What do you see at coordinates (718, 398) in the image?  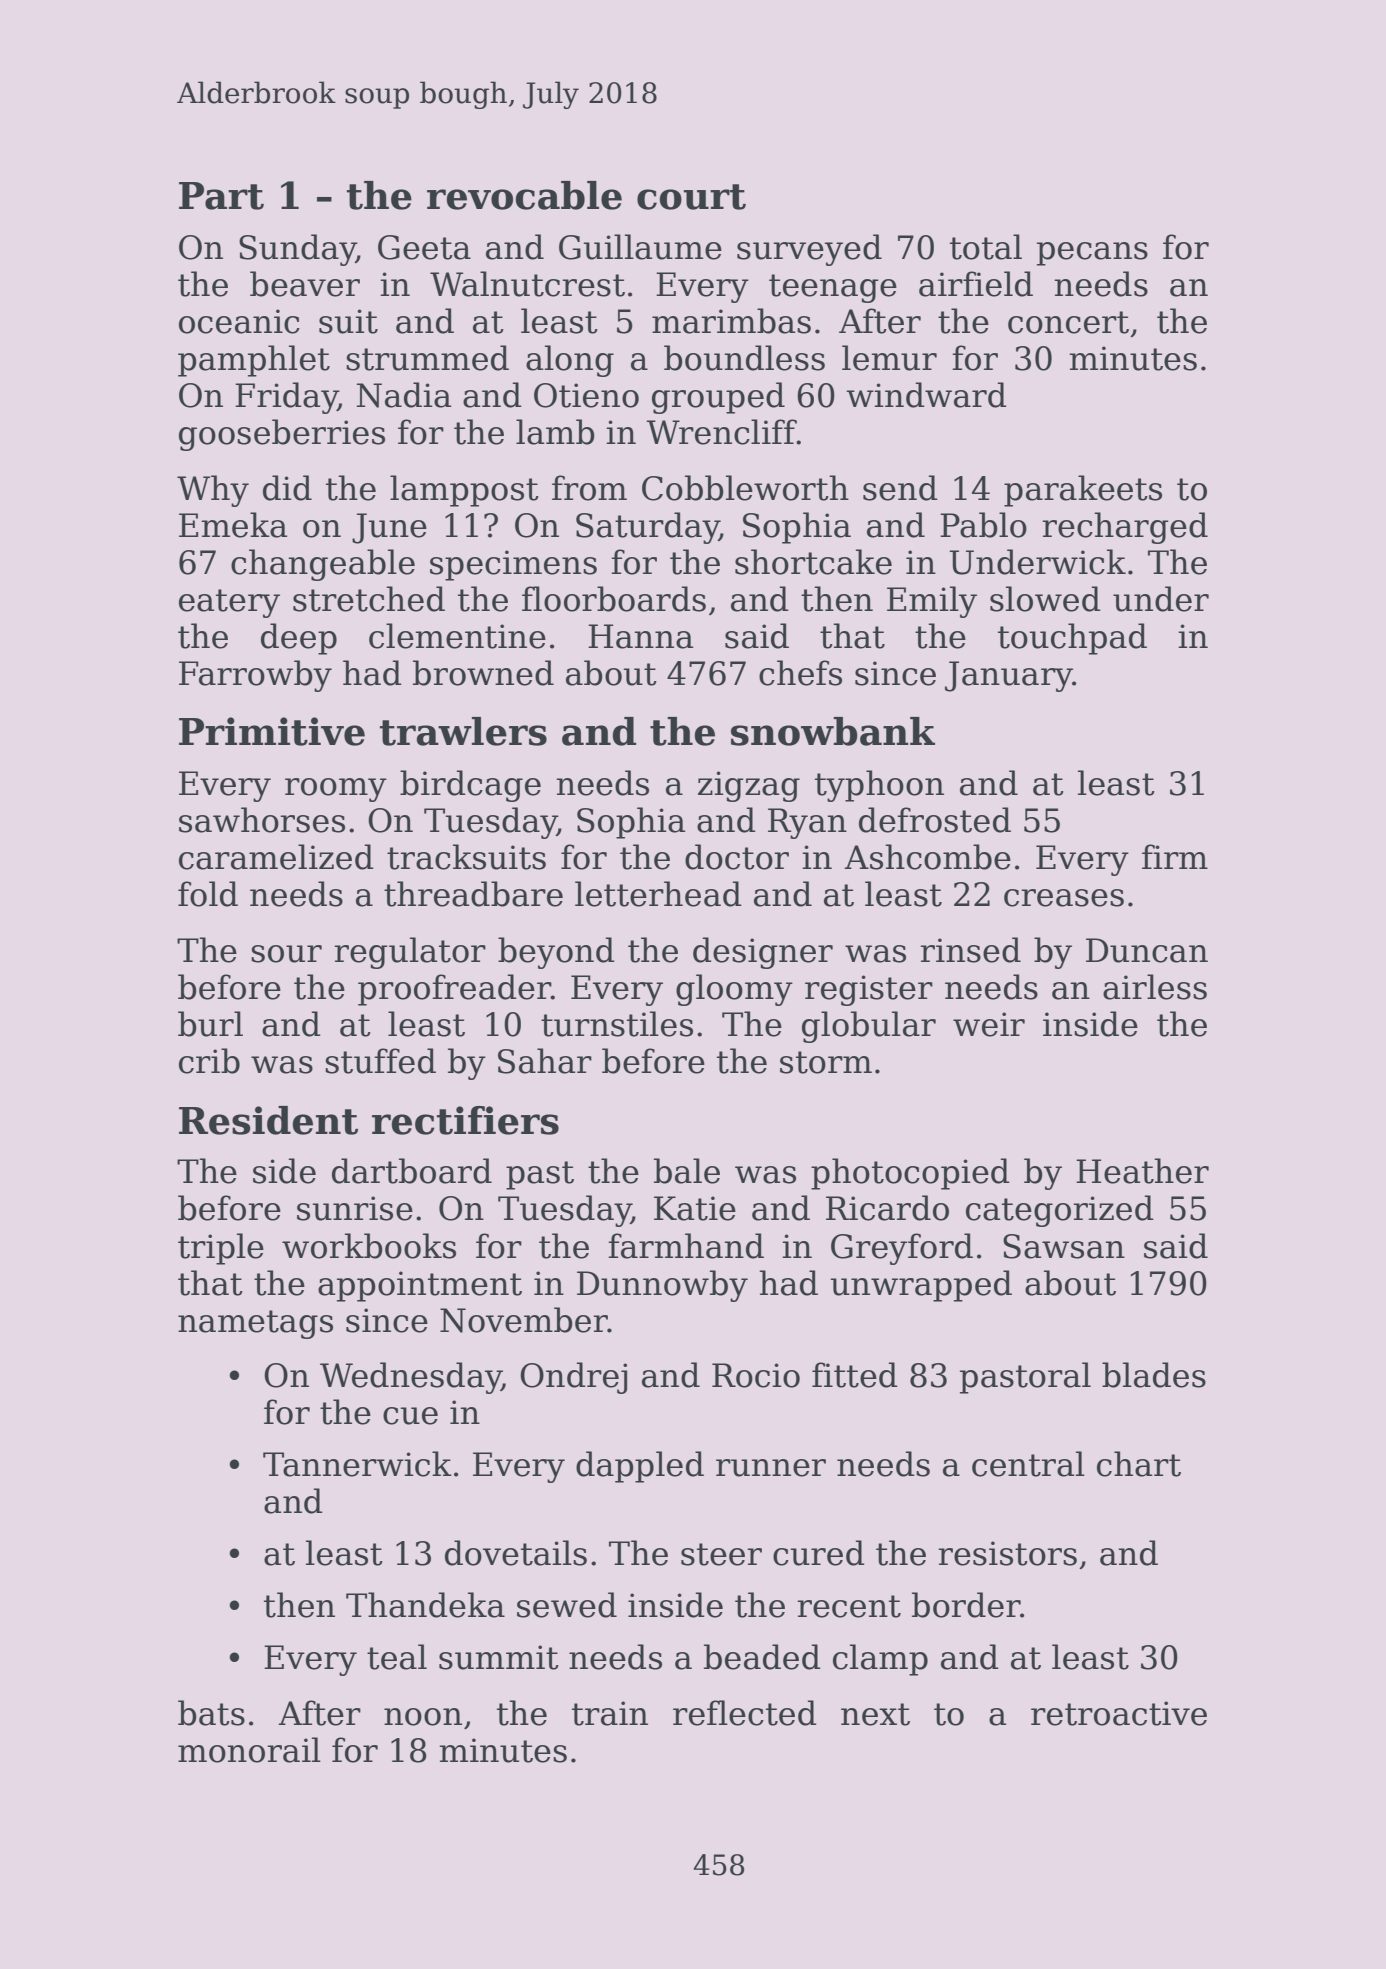 I see `grouped` at bounding box center [718, 398].
